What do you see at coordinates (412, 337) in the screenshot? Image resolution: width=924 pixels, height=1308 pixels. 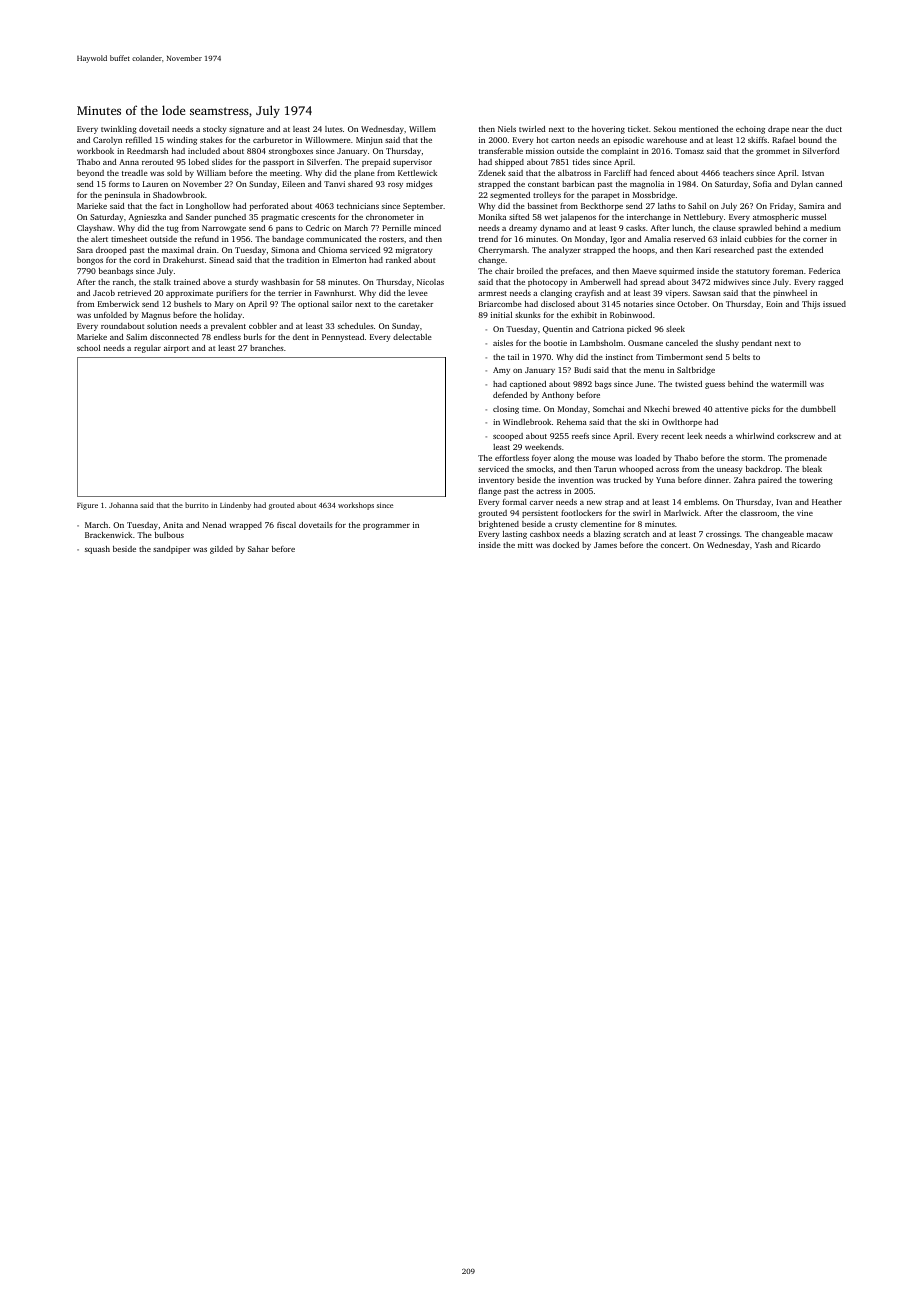 I see `delectable` at bounding box center [412, 337].
